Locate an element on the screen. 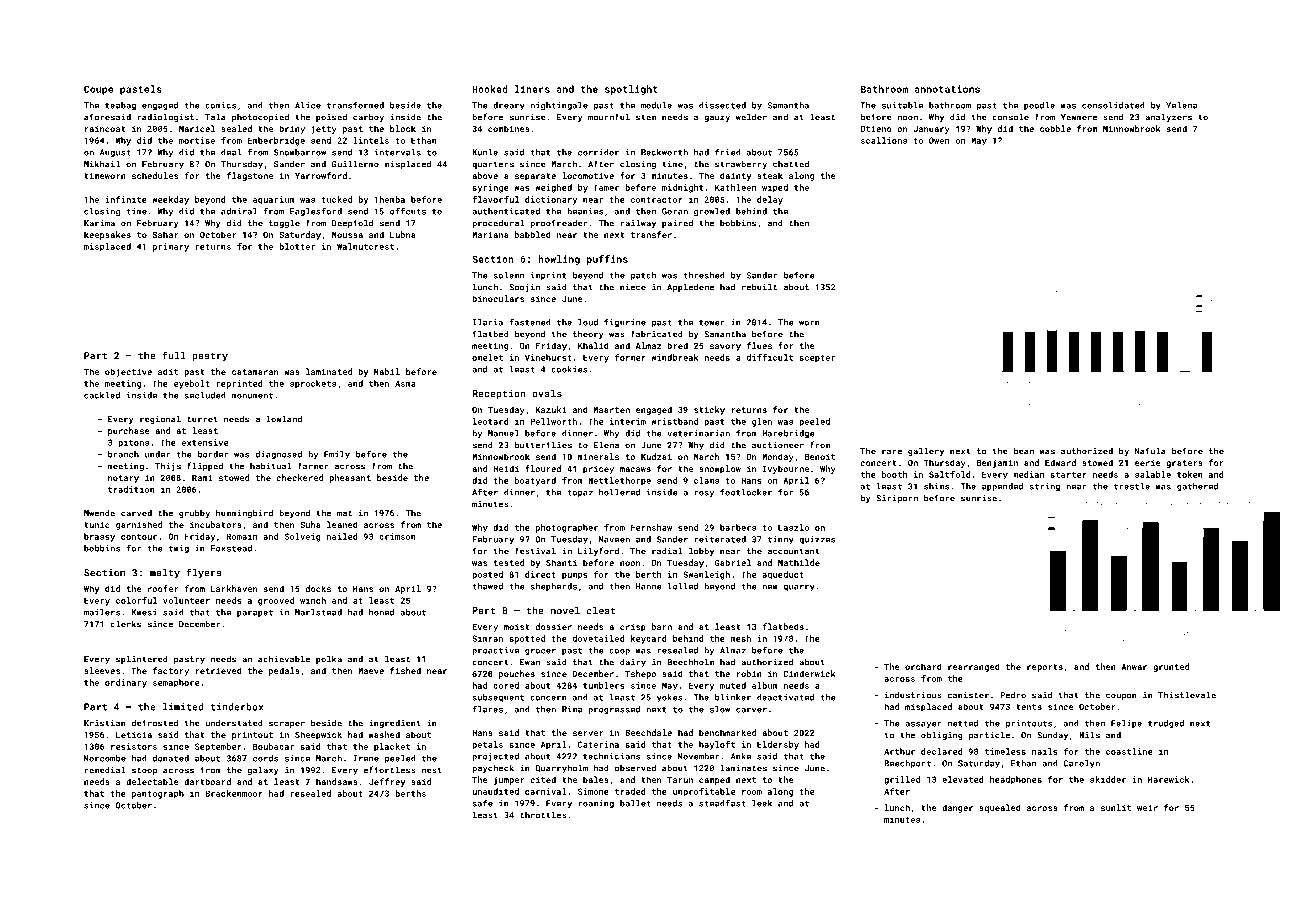 This screenshot has width=1308, height=924. cobble is located at coordinates (1055, 128).
